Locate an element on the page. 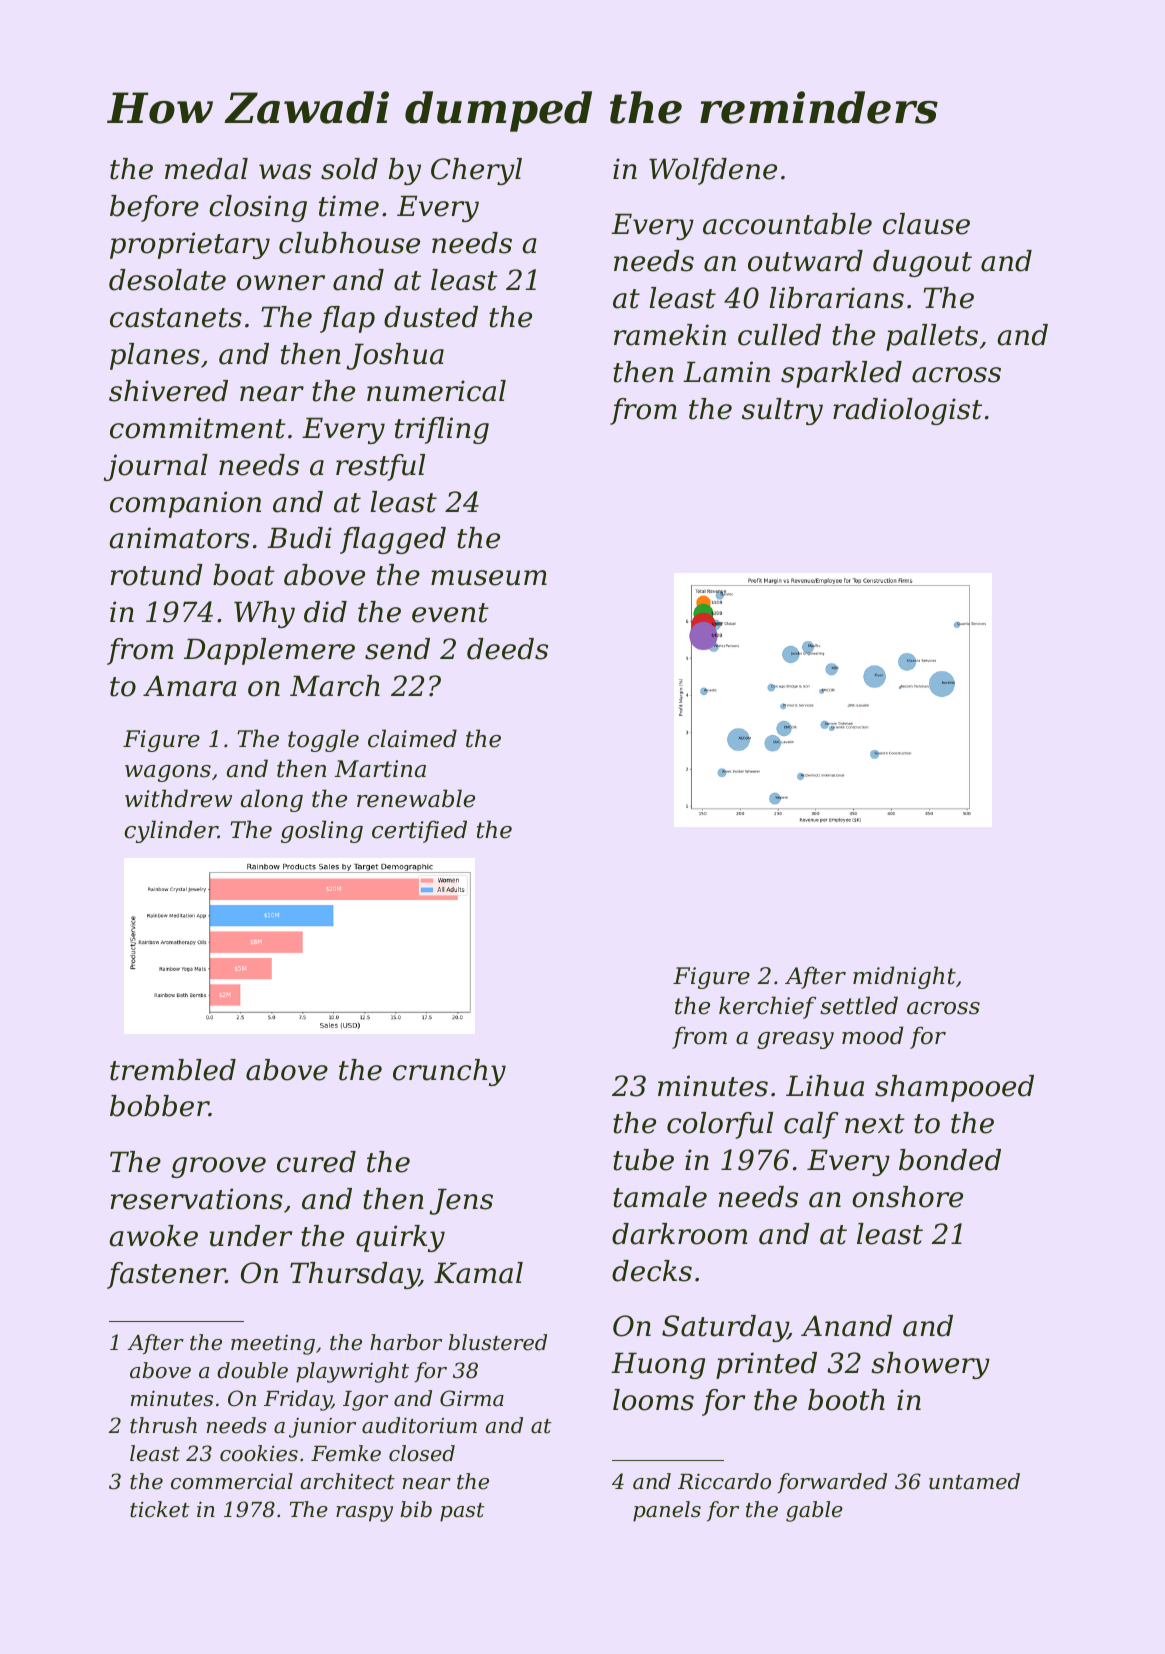 The width and height of the document is (1165, 1654). toggle is located at coordinates (323, 740).
